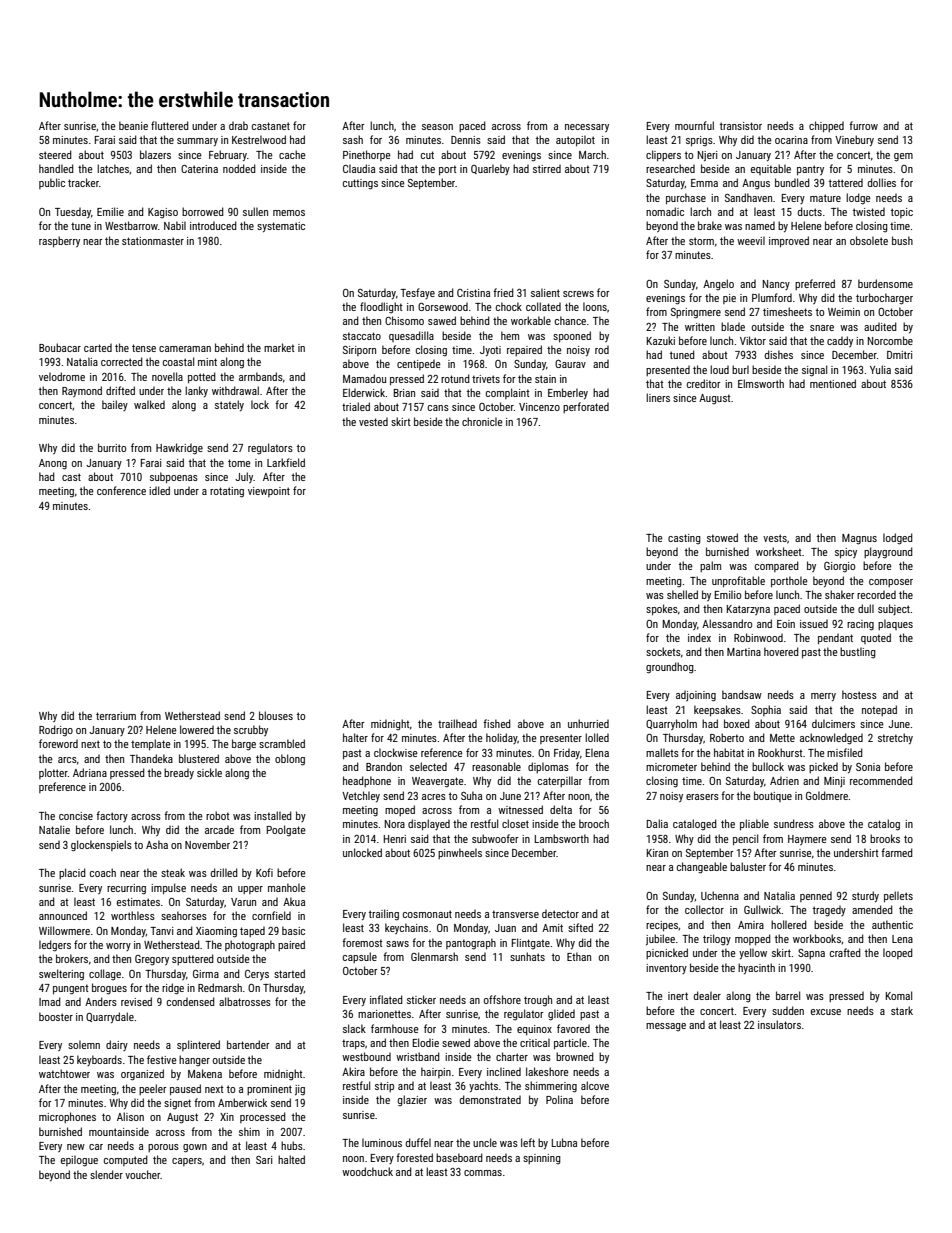 This screenshot has width=952, height=1233. What do you see at coordinates (869, 240) in the screenshot?
I see `obsolete` at bounding box center [869, 240].
